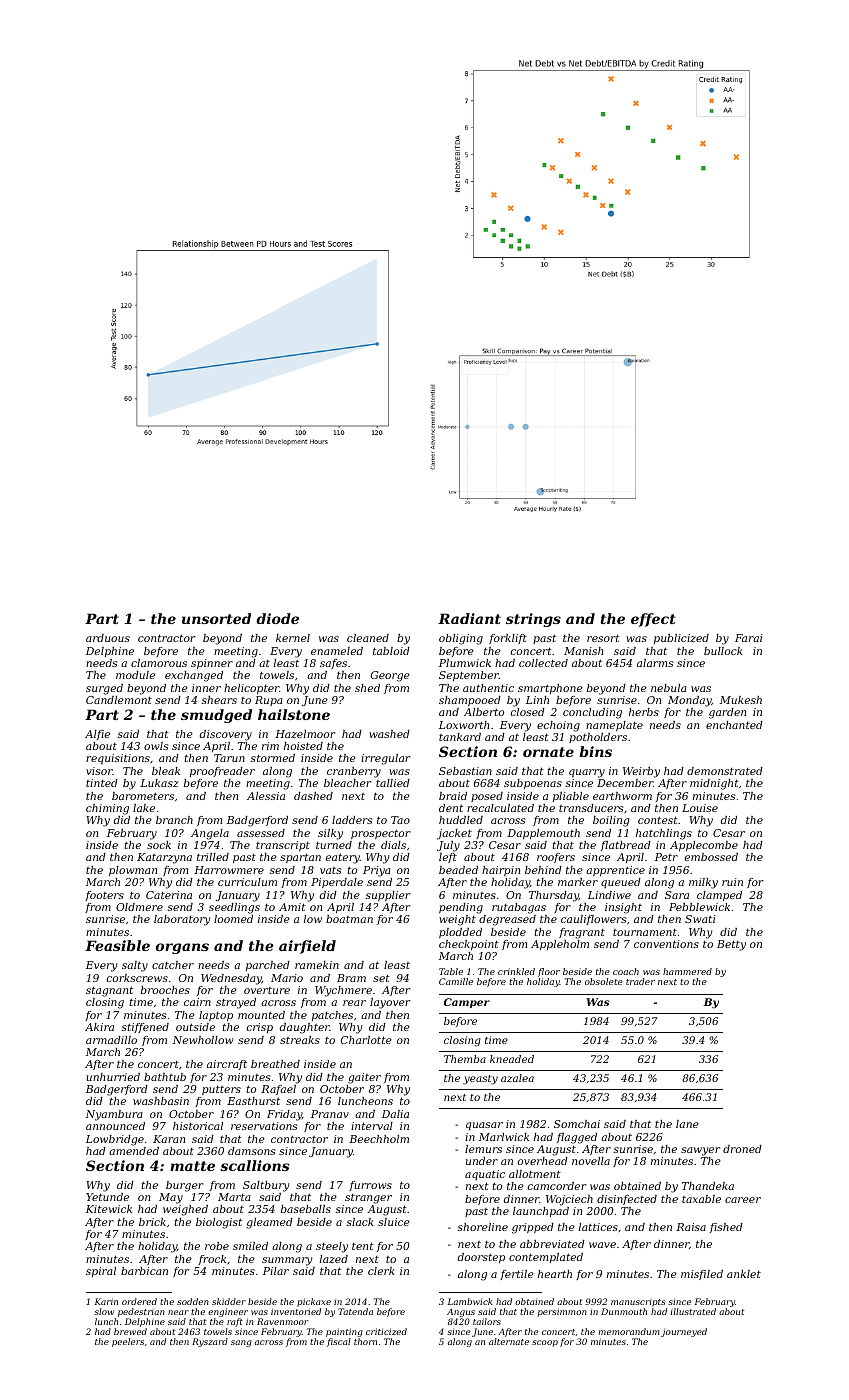 This screenshot has height=1400, width=849. Describe the element at coordinates (545, 1343) in the screenshot. I see `scoop` at that location.
